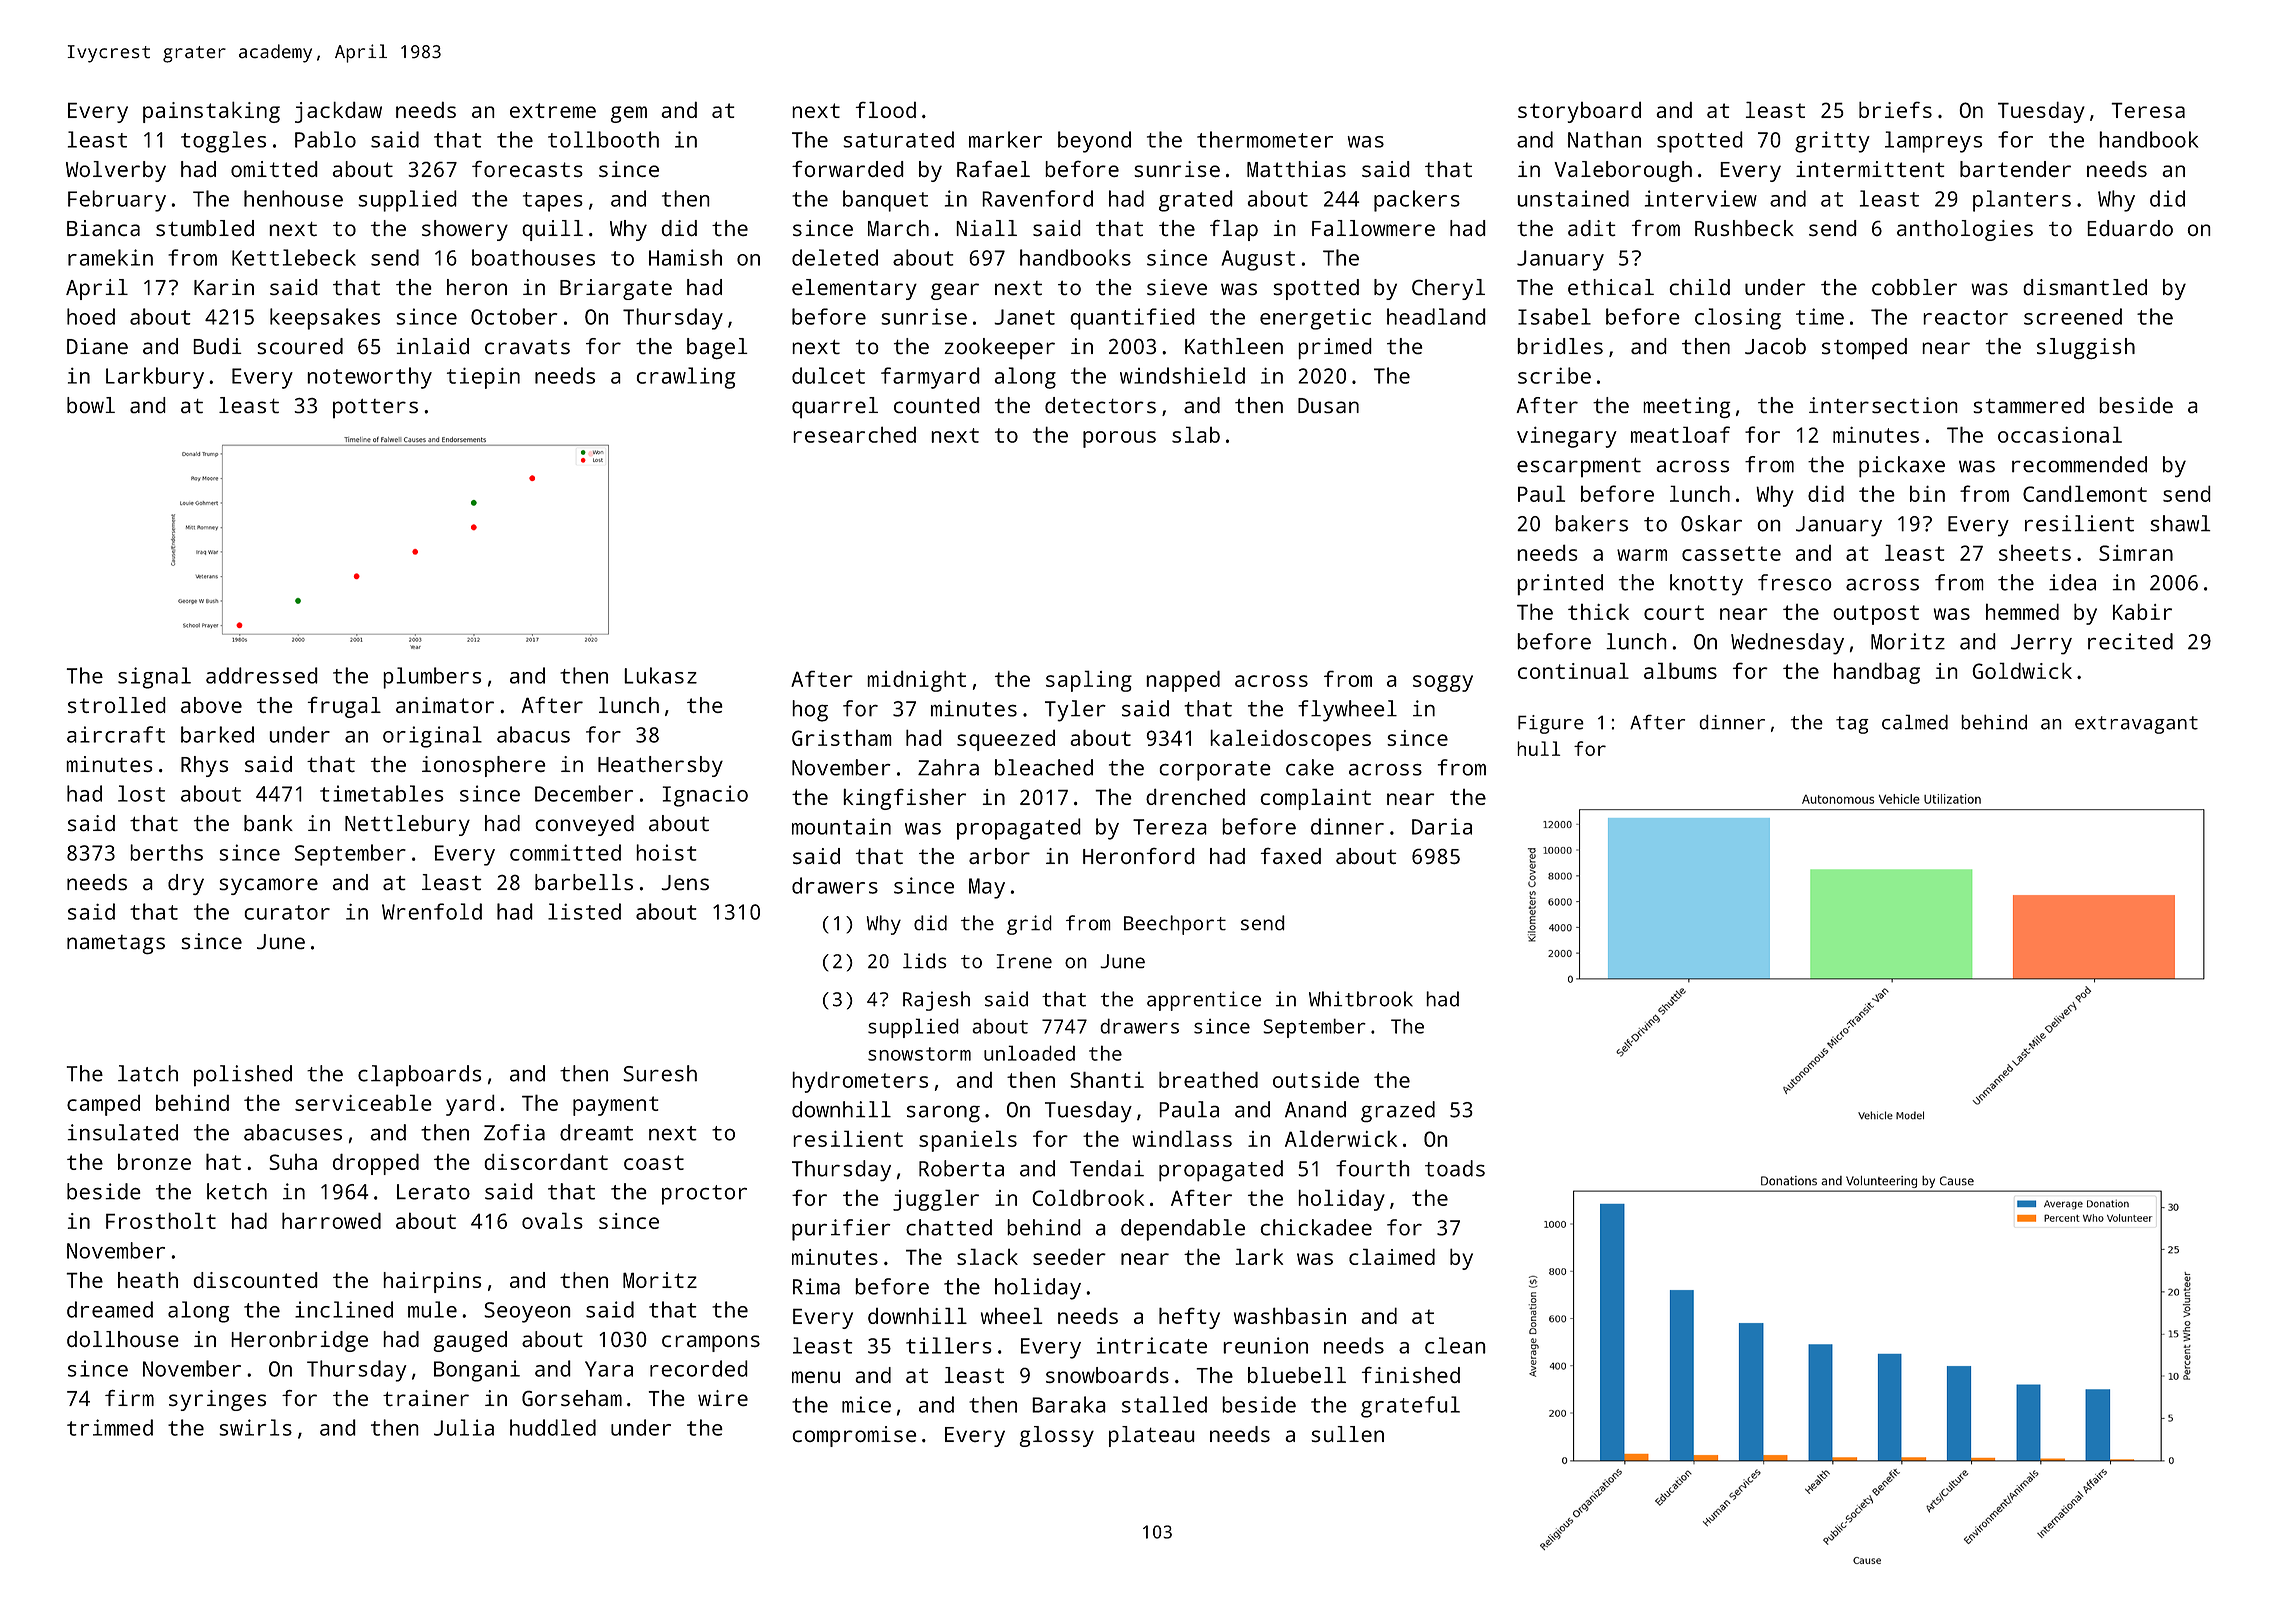  What do you see at coordinates (1291, 856) in the page?
I see `faxed` at bounding box center [1291, 856].
